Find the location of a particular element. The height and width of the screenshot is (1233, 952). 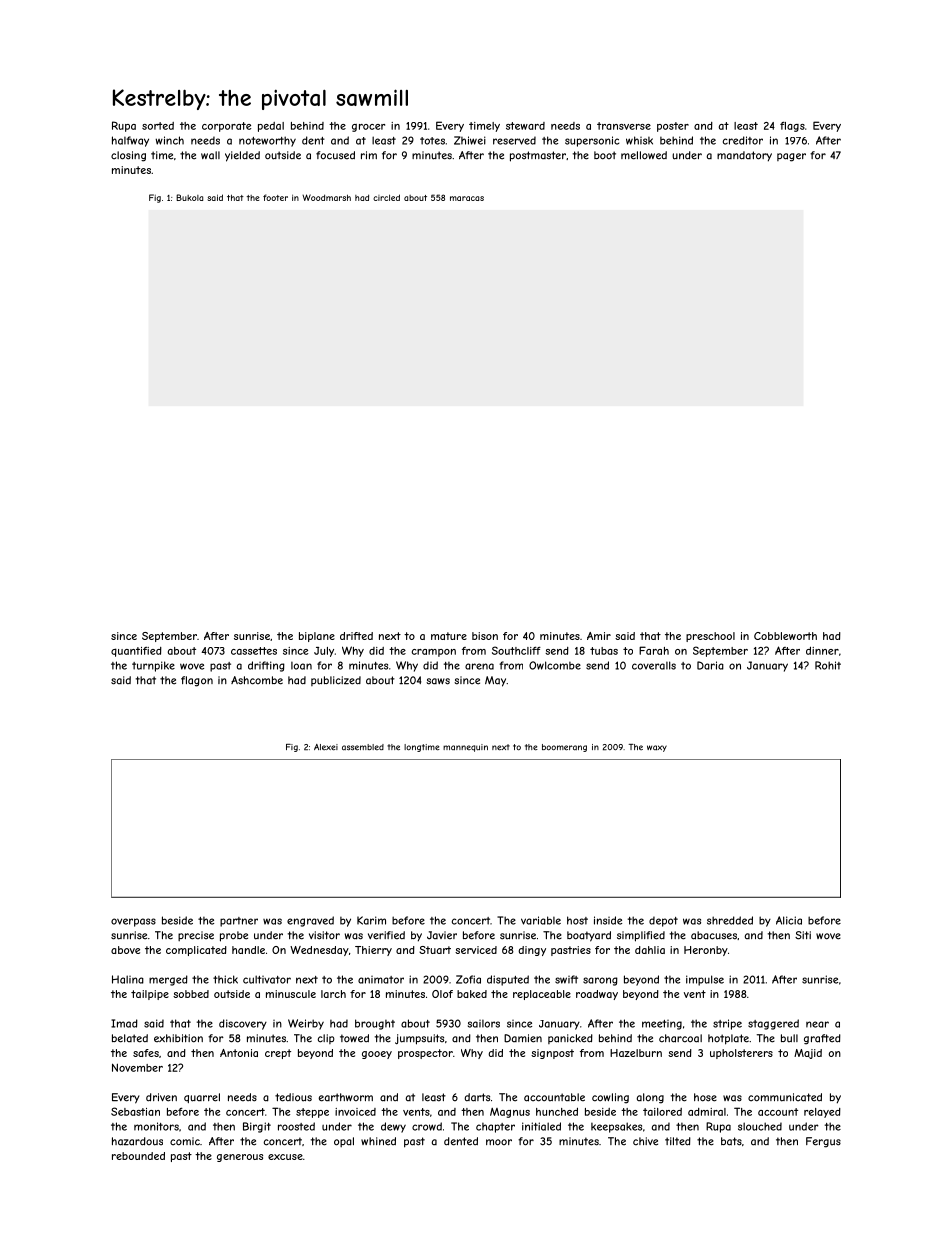

pager is located at coordinates (791, 157).
